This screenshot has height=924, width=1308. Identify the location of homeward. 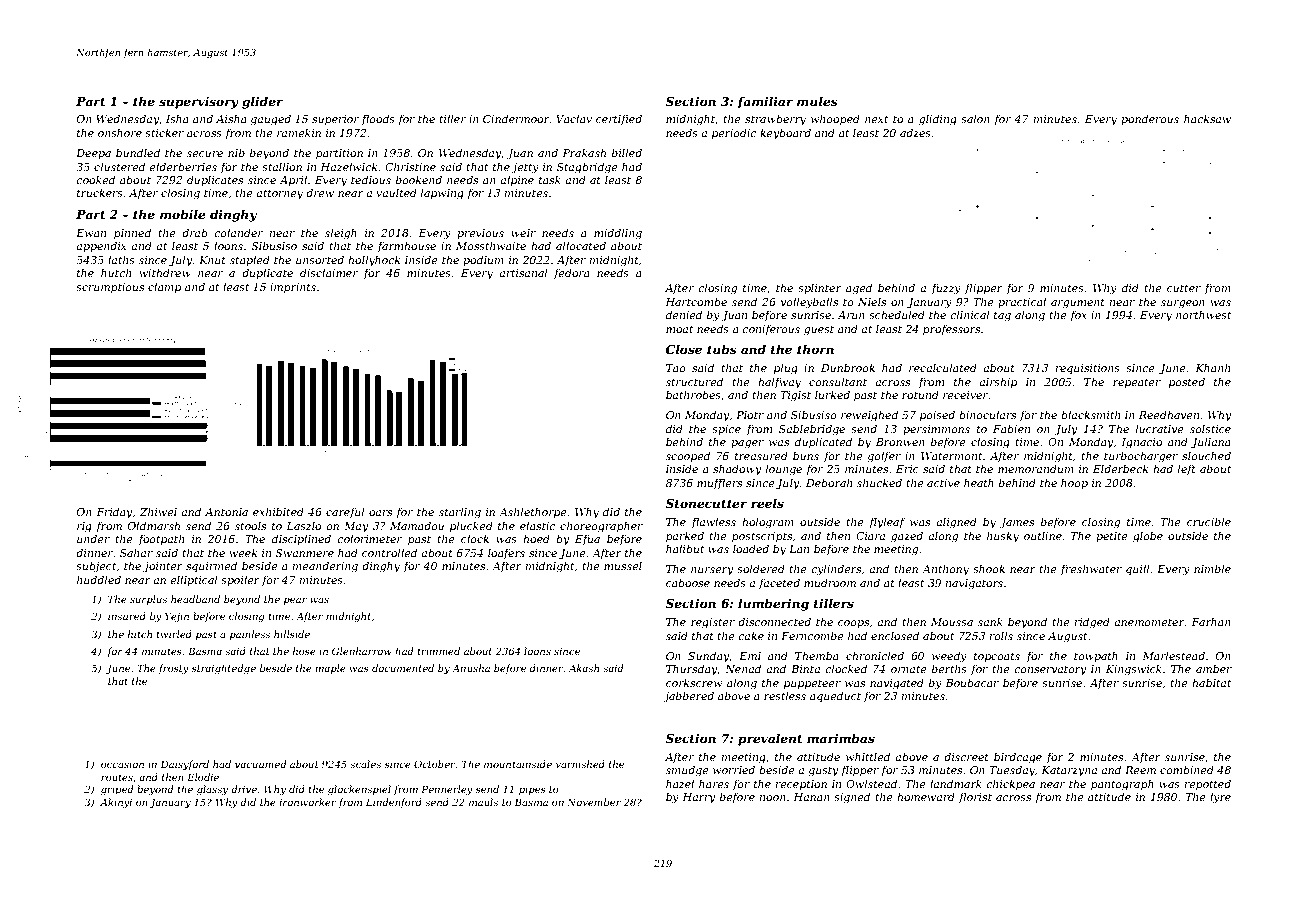
(926, 796).
